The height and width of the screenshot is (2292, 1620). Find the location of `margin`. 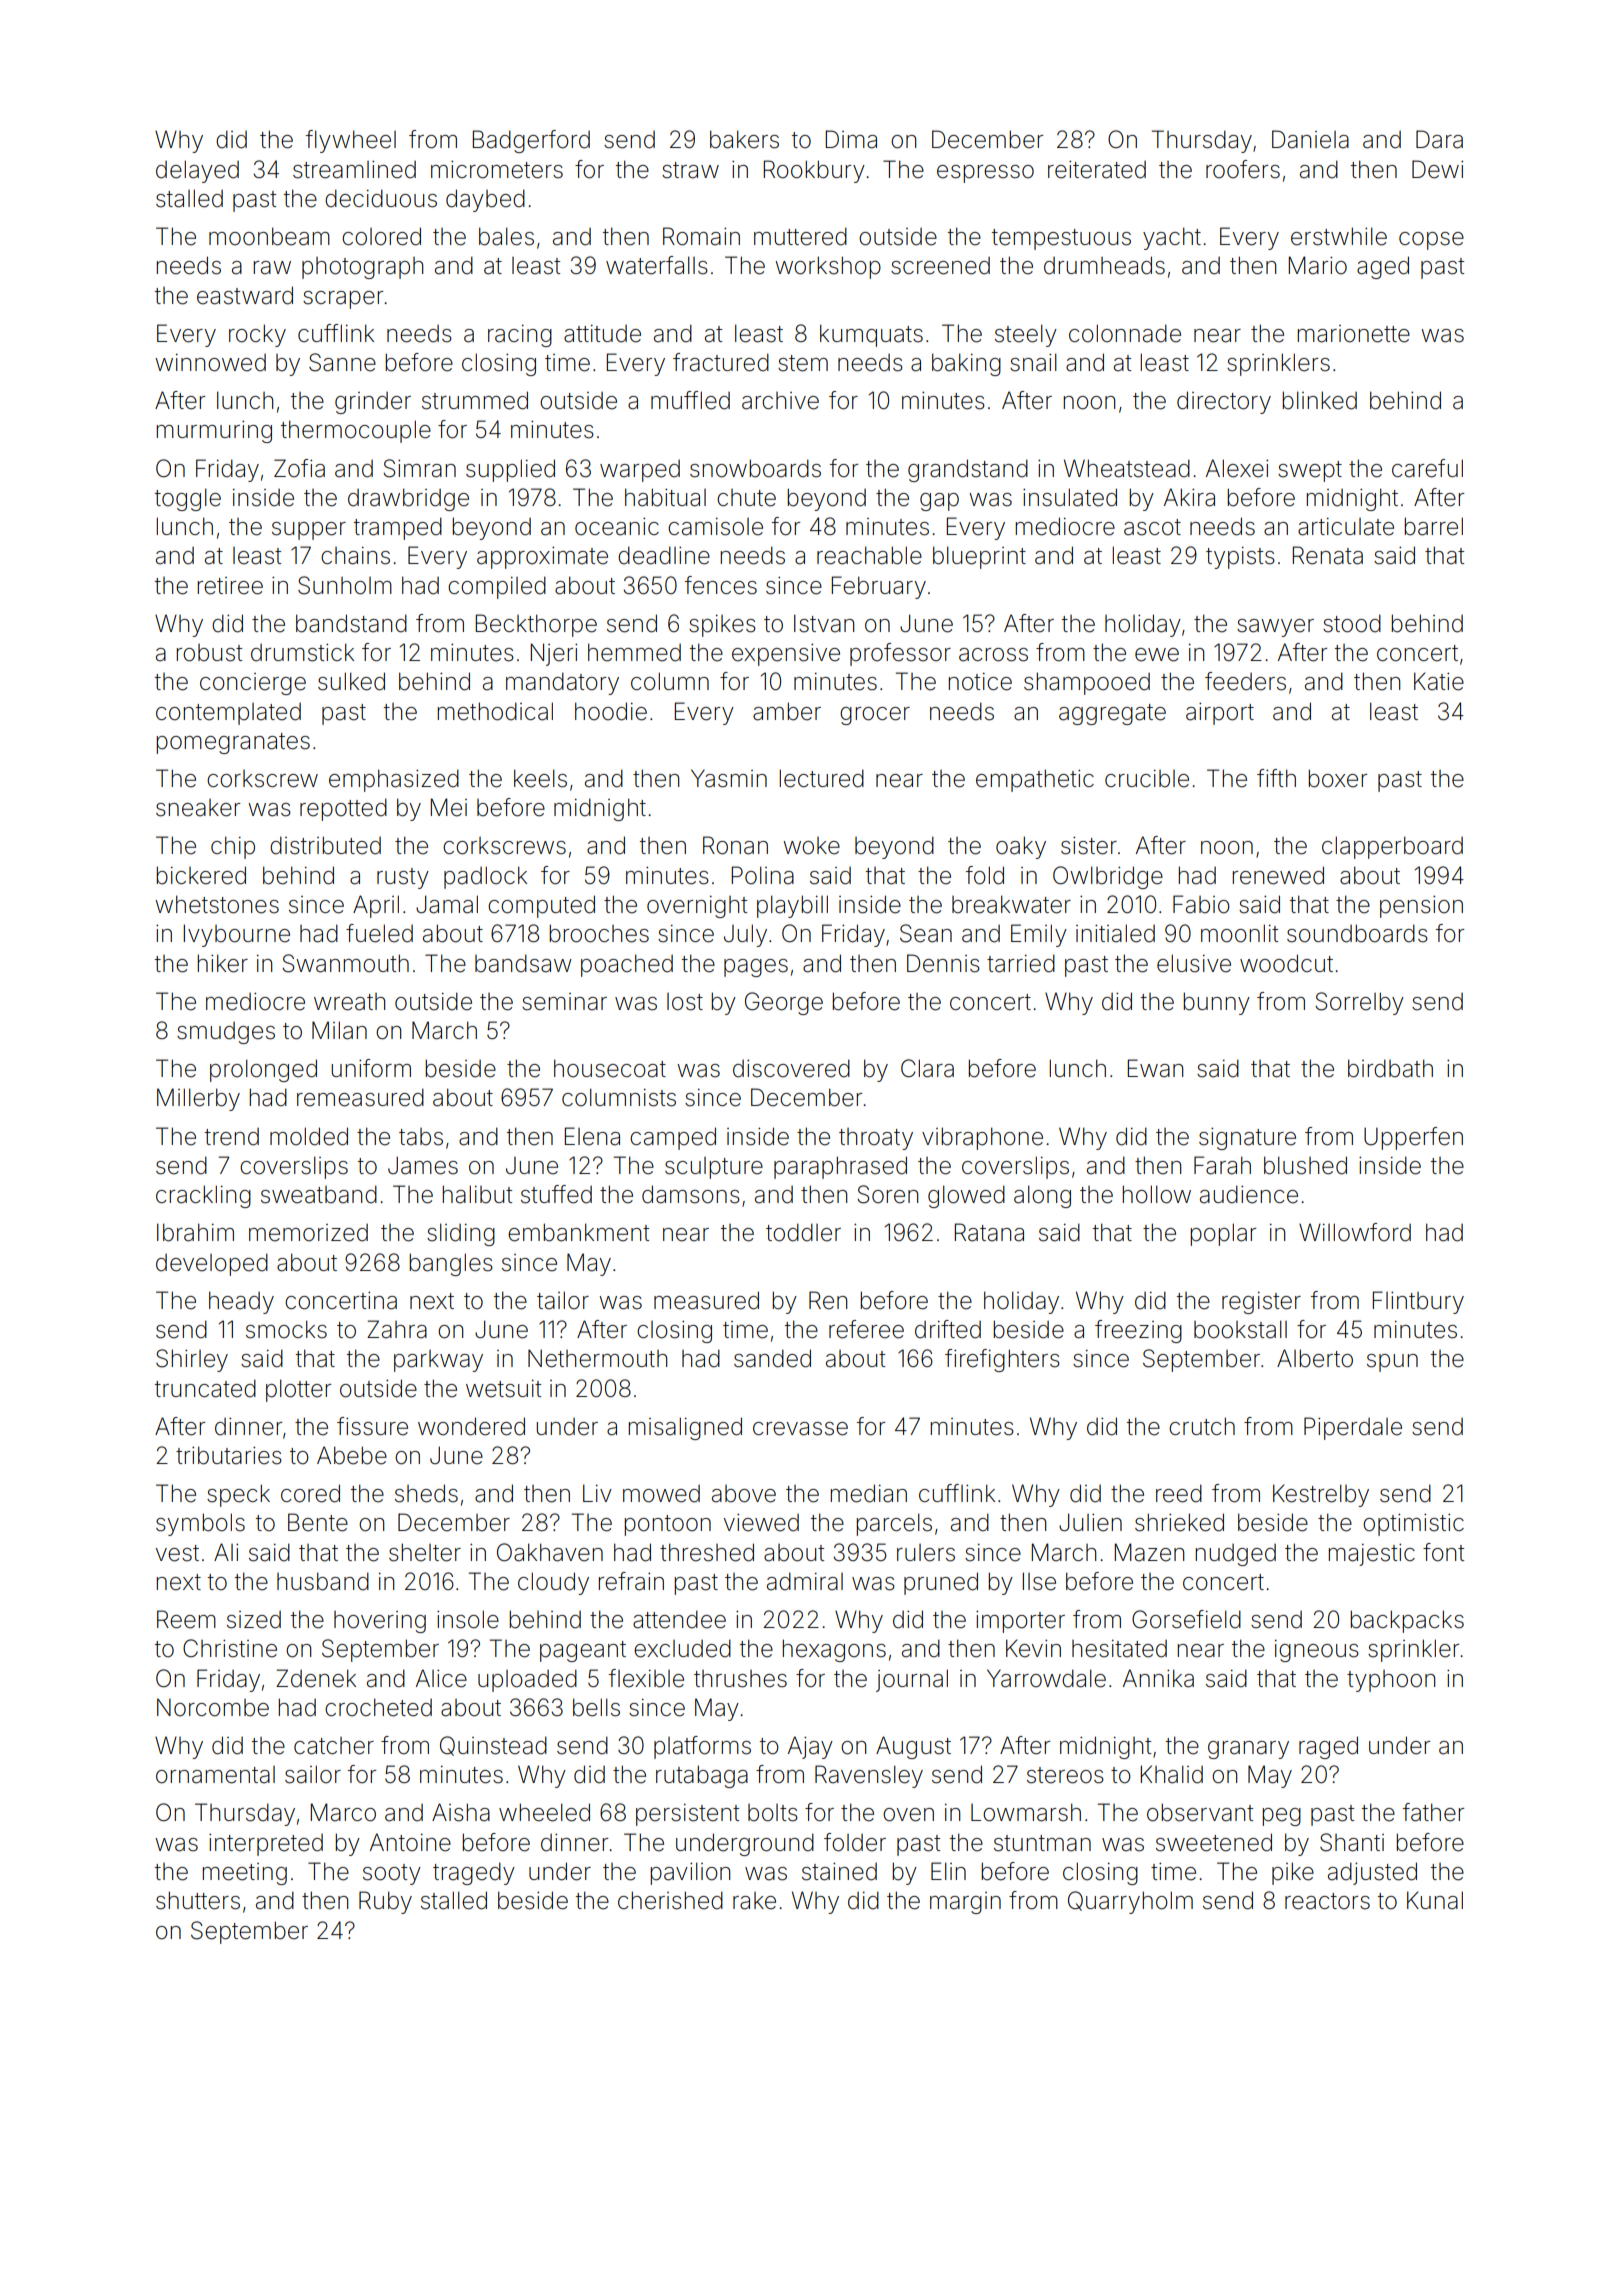

margin is located at coordinates (965, 1903).
